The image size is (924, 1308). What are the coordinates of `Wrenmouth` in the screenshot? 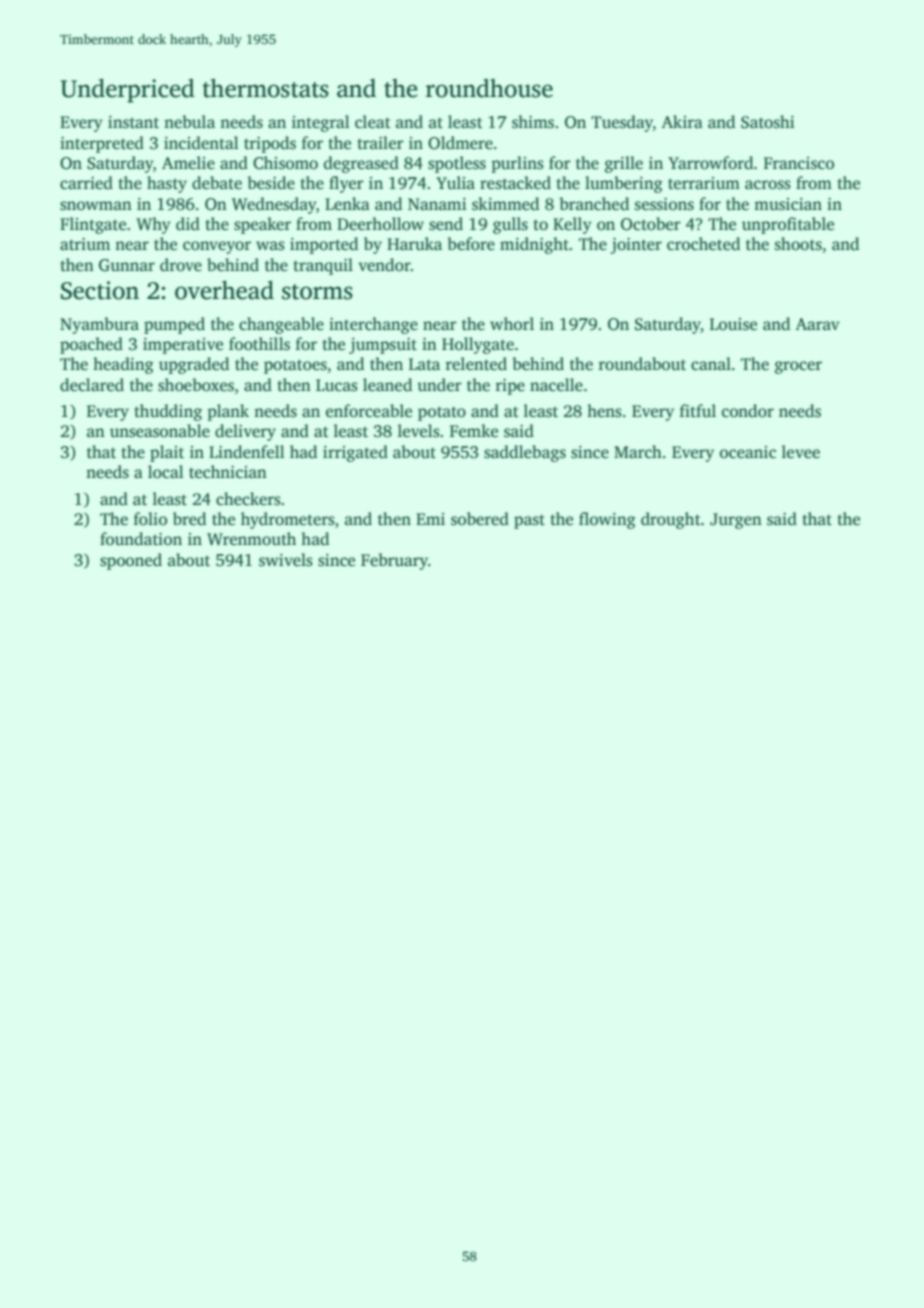 It's located at (251, 539).
